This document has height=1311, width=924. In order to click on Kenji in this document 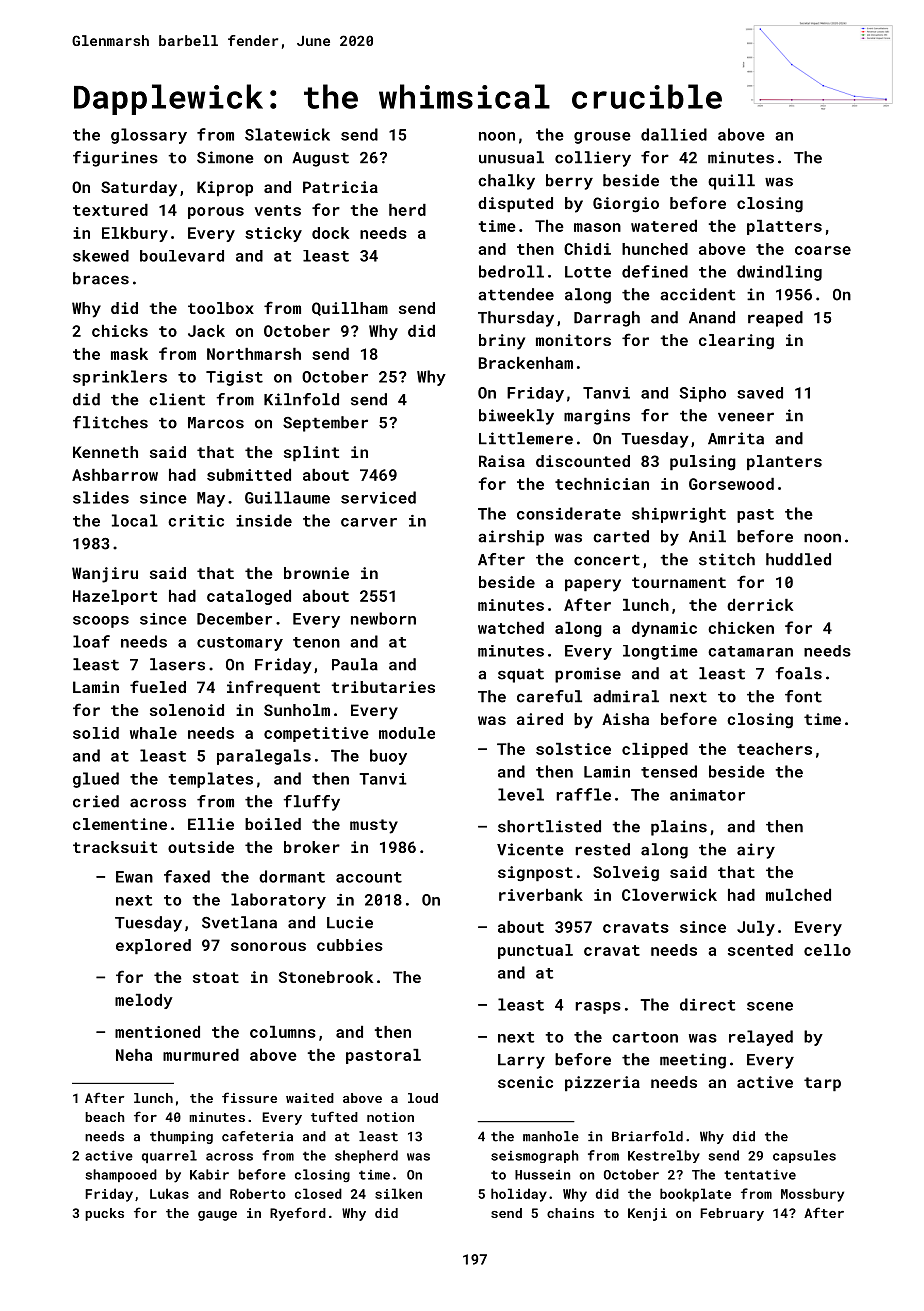, I will do `click(647, 1214)`.
